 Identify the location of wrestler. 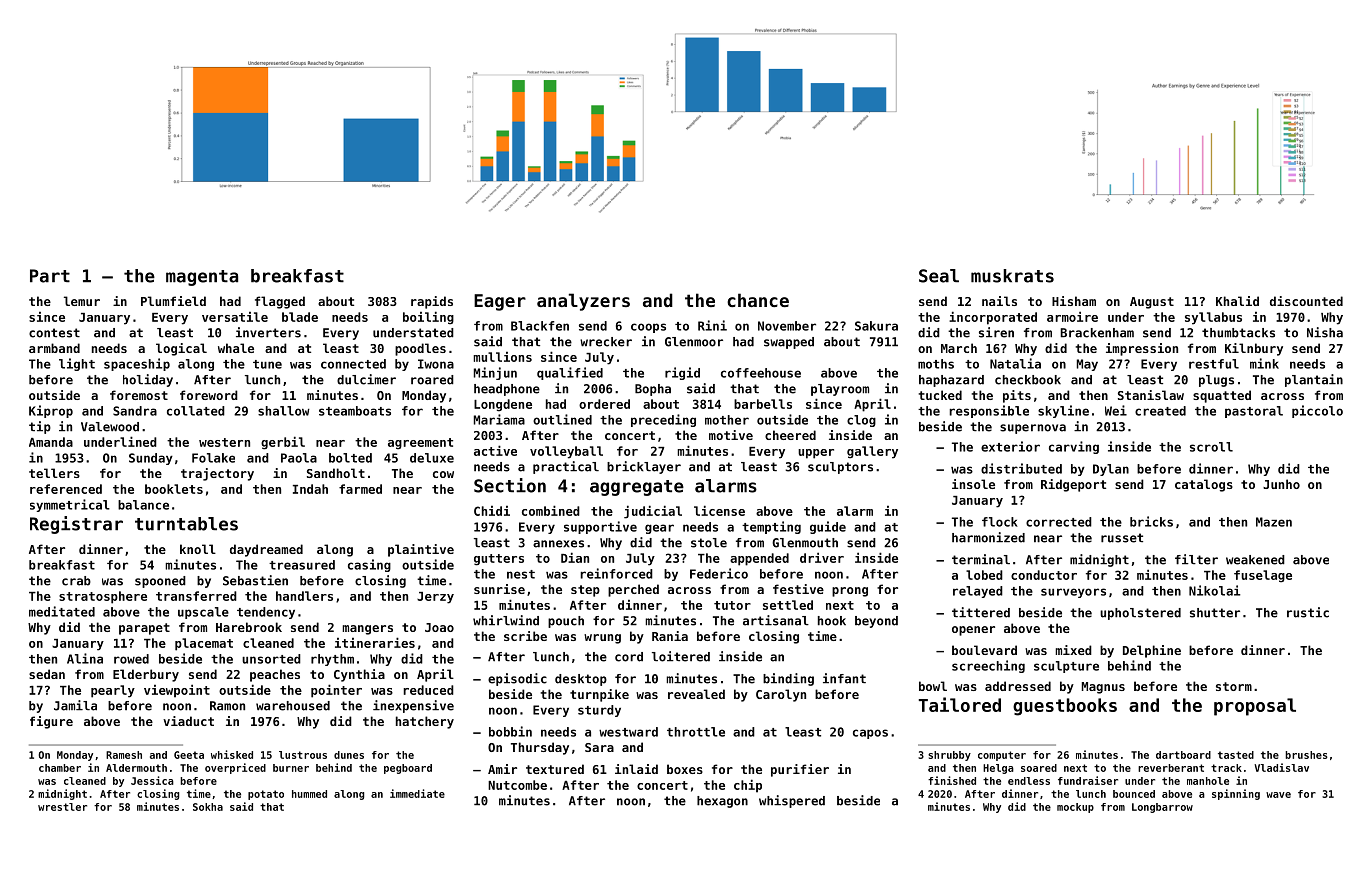
(62, 807).
